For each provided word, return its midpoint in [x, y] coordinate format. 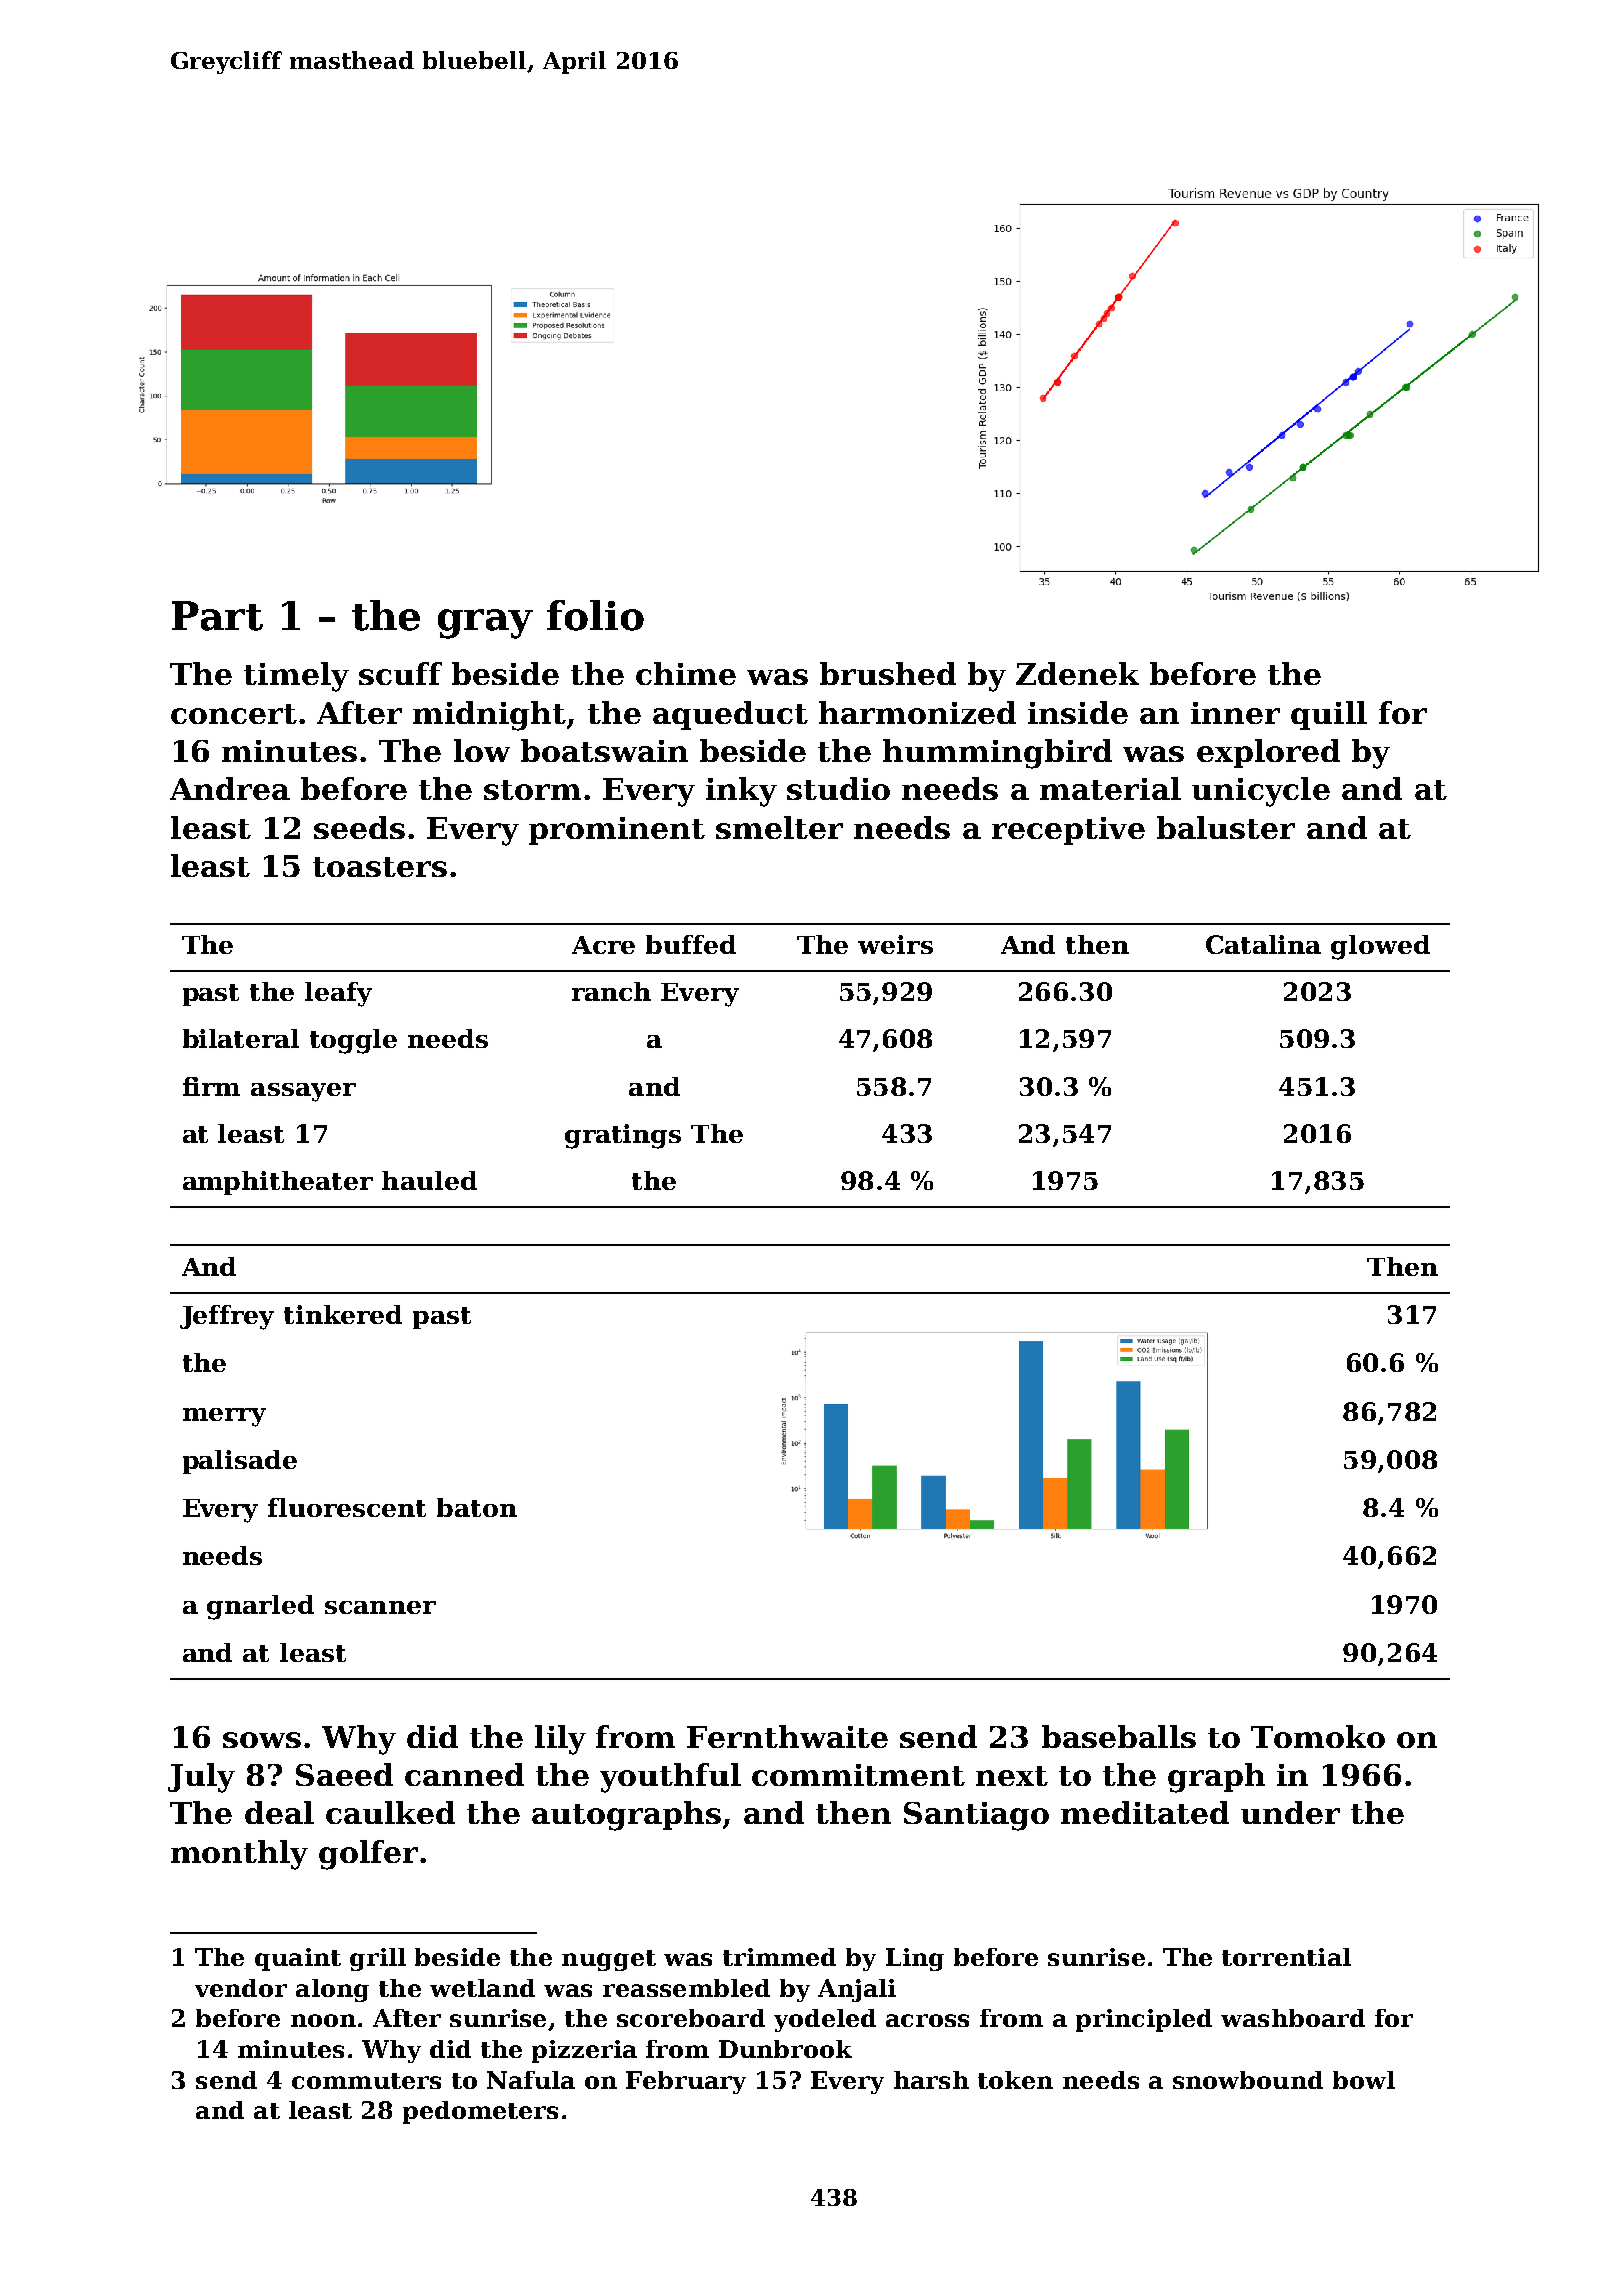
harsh [931, 2080]
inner [1235, 713]
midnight [489, 716]
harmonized [917, 712]
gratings [623, 1136]
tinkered [343, 1314]
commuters [366, 2081]
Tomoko [1318, 1736]
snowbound [1248, 2080]
